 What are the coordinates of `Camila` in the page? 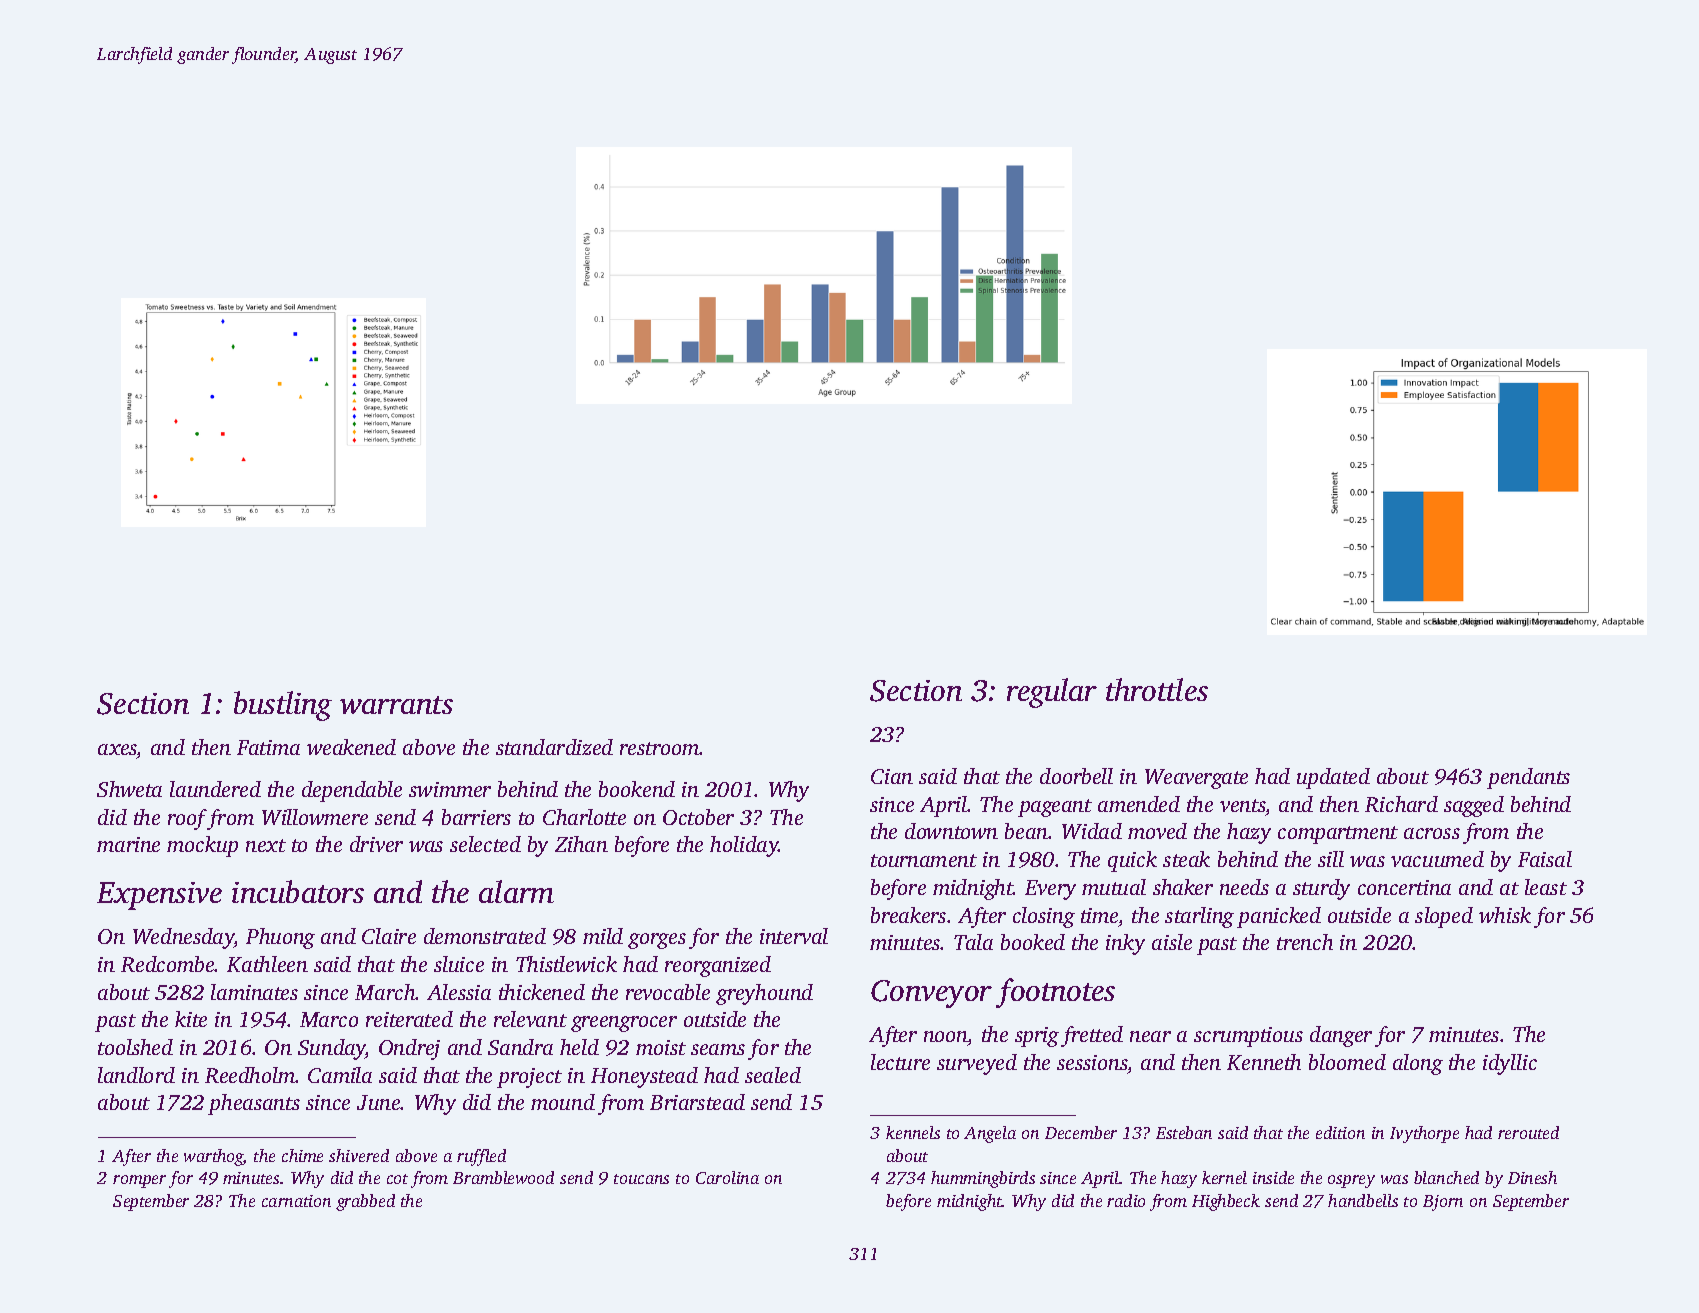 It's located at (340, 1075).
